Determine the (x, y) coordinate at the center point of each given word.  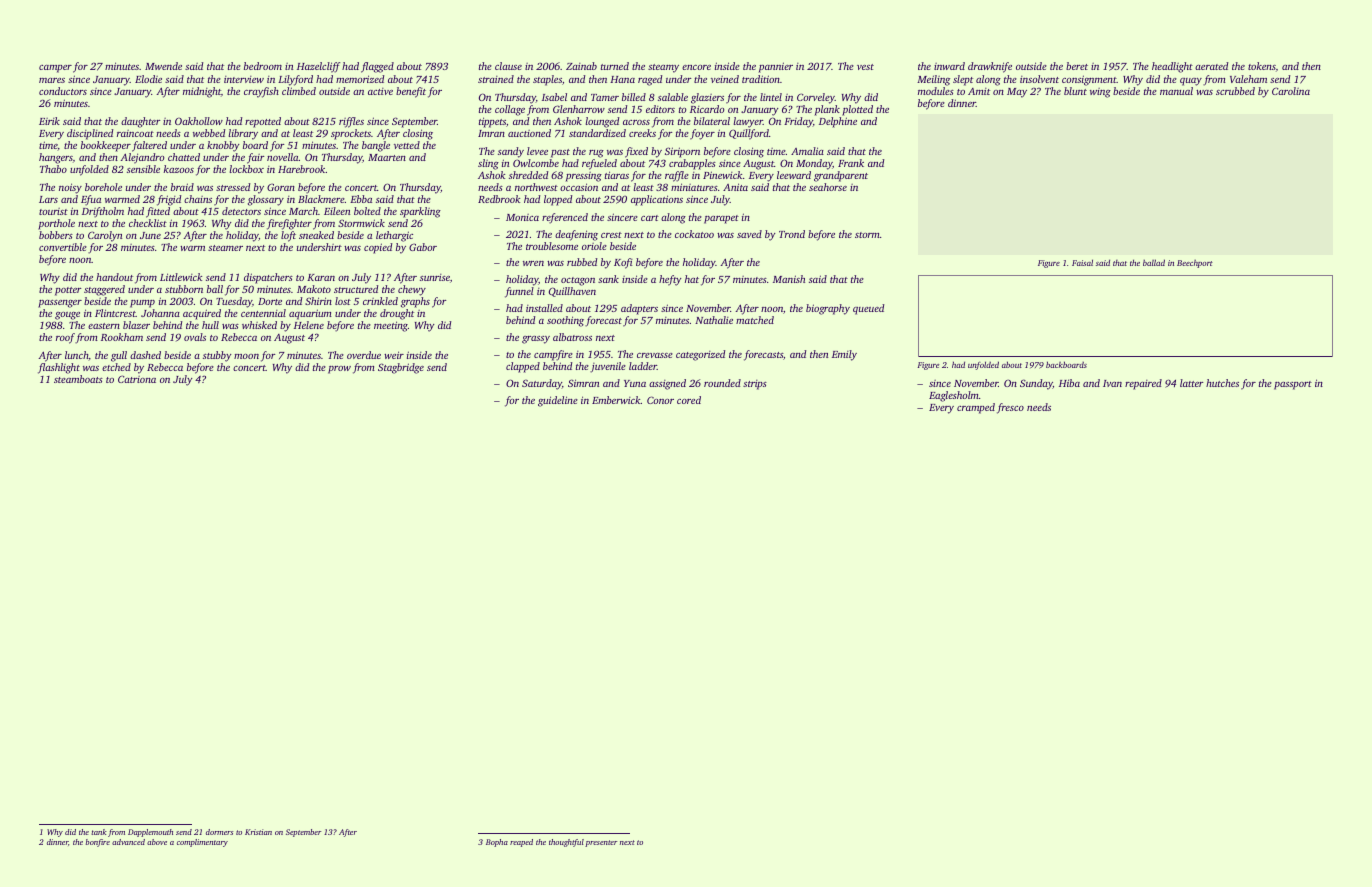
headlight (1172, 67)
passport (1293, 385)
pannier (776, 67)
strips (755, 385)
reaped (521, 843)
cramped (976, 408)
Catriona (137, 379)
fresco (1010, 408)
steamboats (78, 379)
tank (99, 832)
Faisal (1082, 262)
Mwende (163, 66)
